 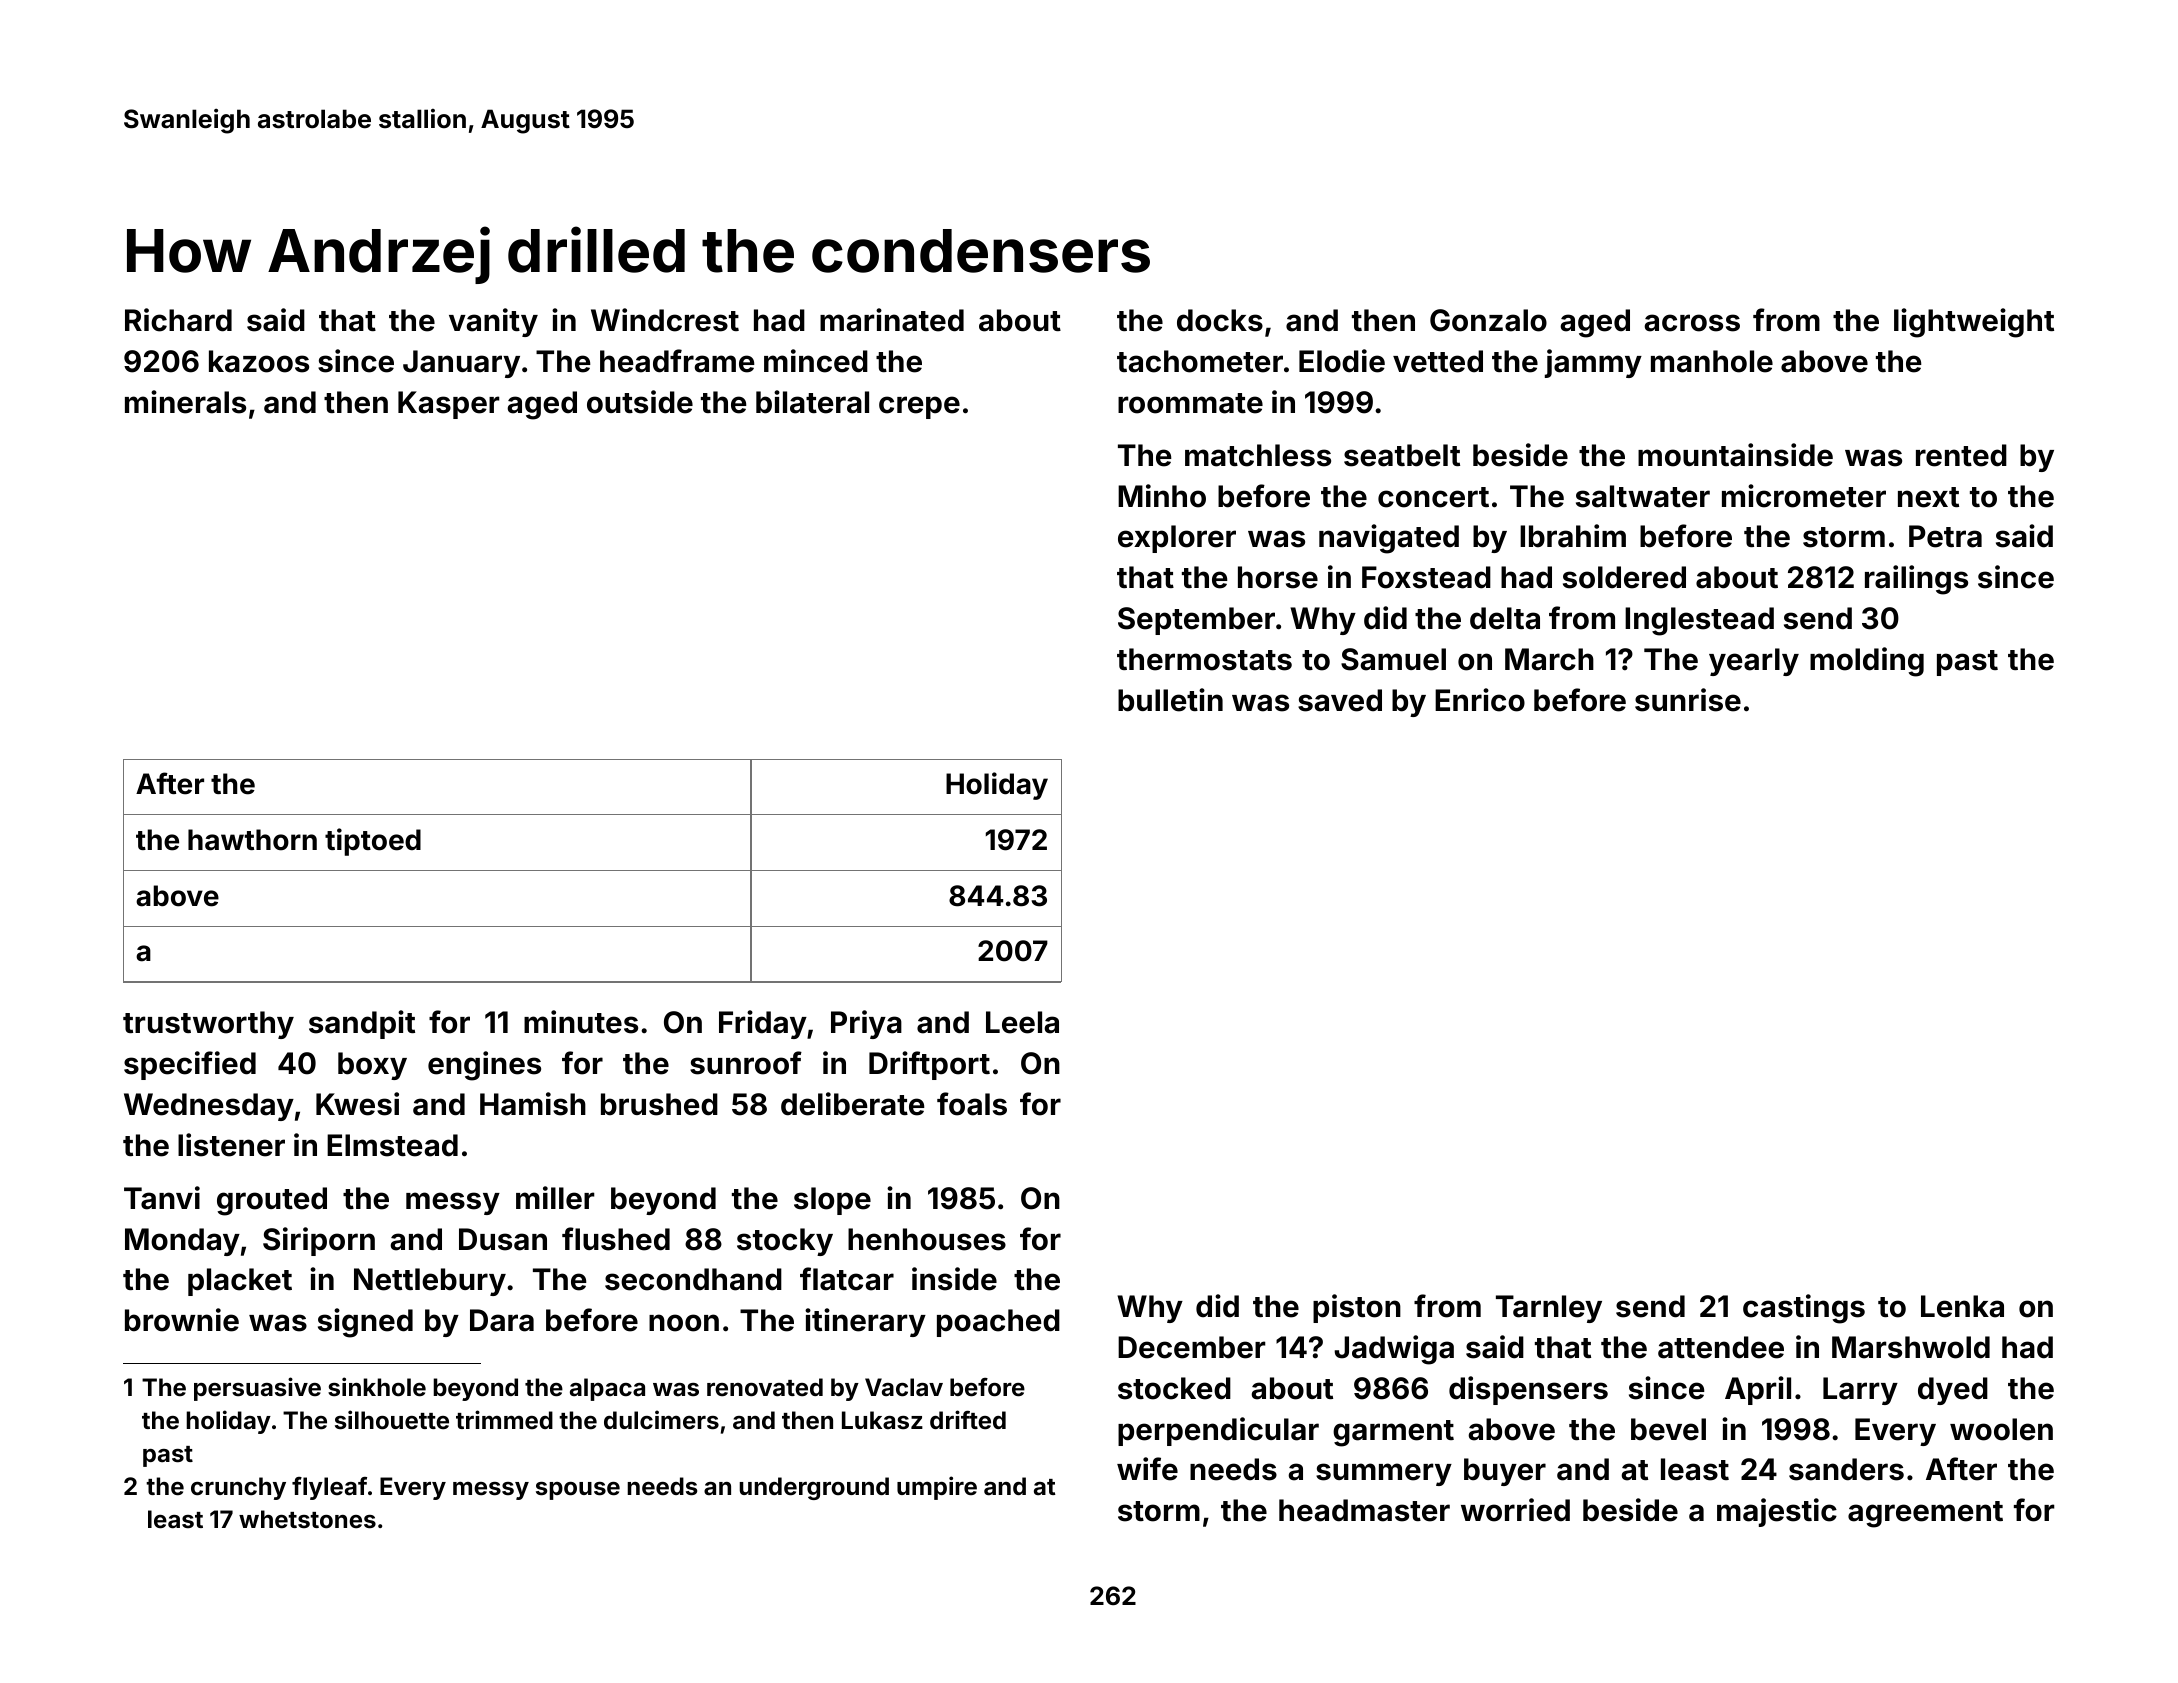 I want to click on sanders, so click(x=1846, y=1469).
